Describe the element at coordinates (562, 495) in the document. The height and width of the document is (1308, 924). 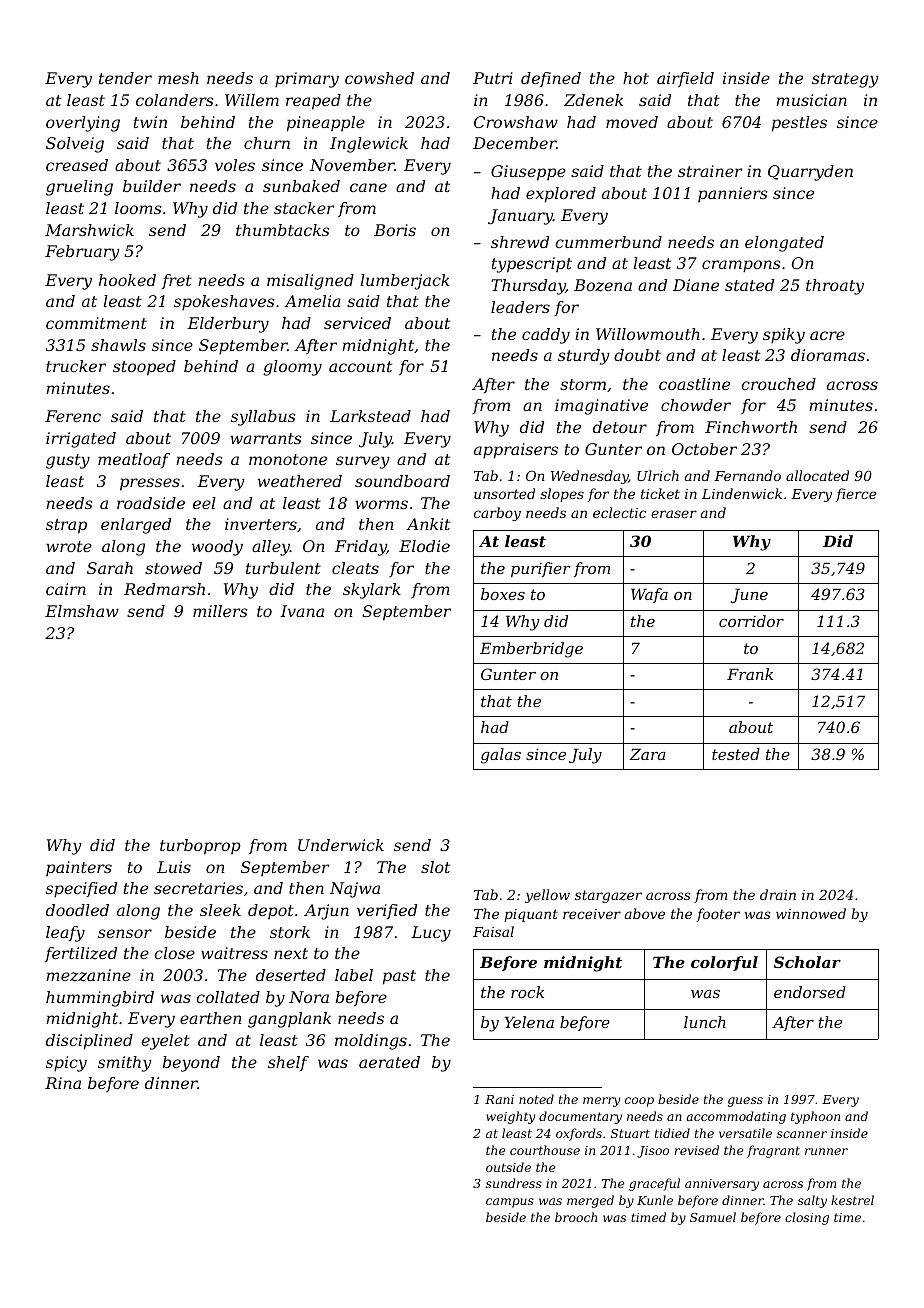
I see `slopes` at that location.
